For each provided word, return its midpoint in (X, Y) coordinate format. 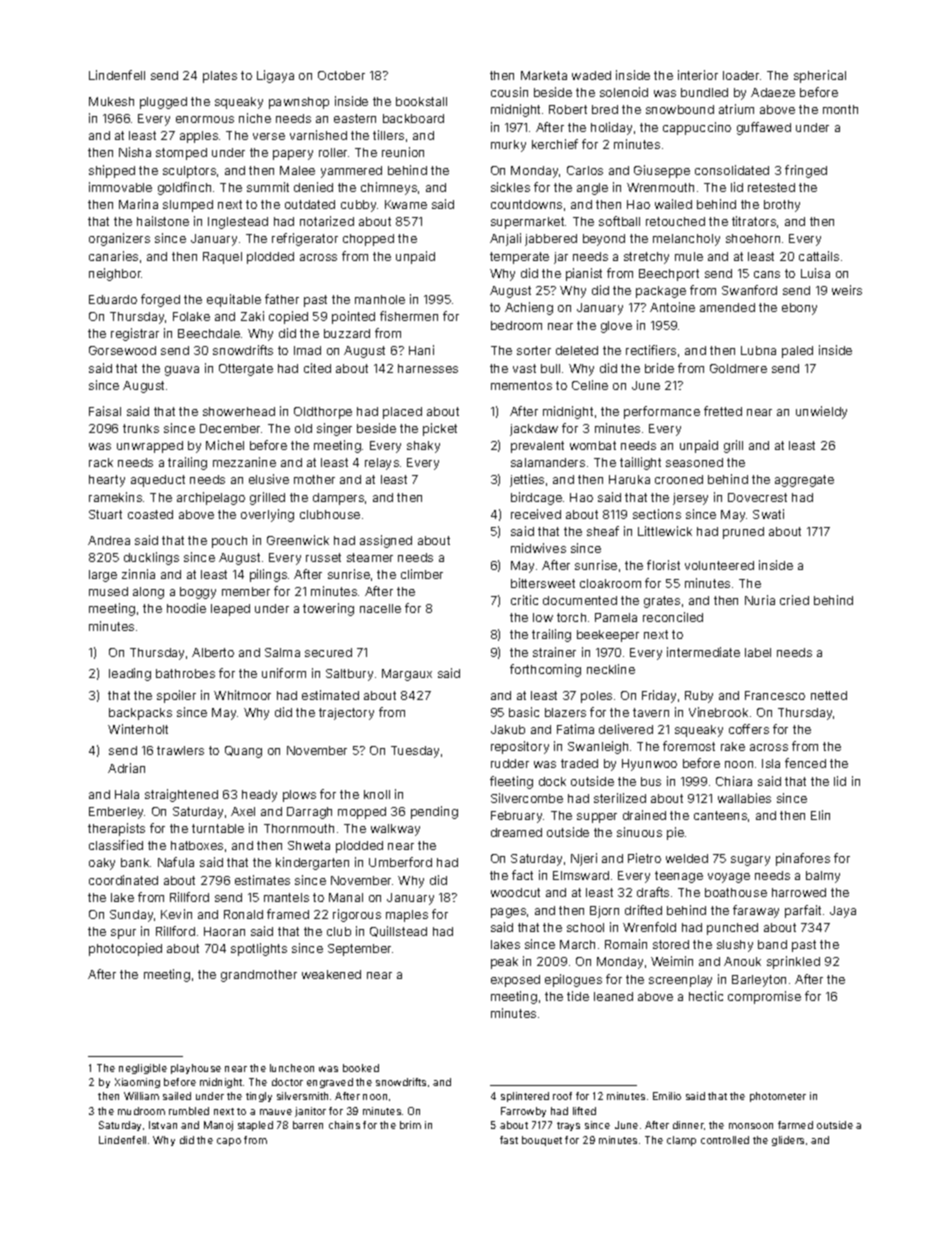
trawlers (180, 750)
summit (268, 187)
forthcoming (545, 670)
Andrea (109, 540)
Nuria (760, 600)
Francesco (775, 695)
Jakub (508, 729)
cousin (509, 92)
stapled (255, 1126)
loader (741, 75)
